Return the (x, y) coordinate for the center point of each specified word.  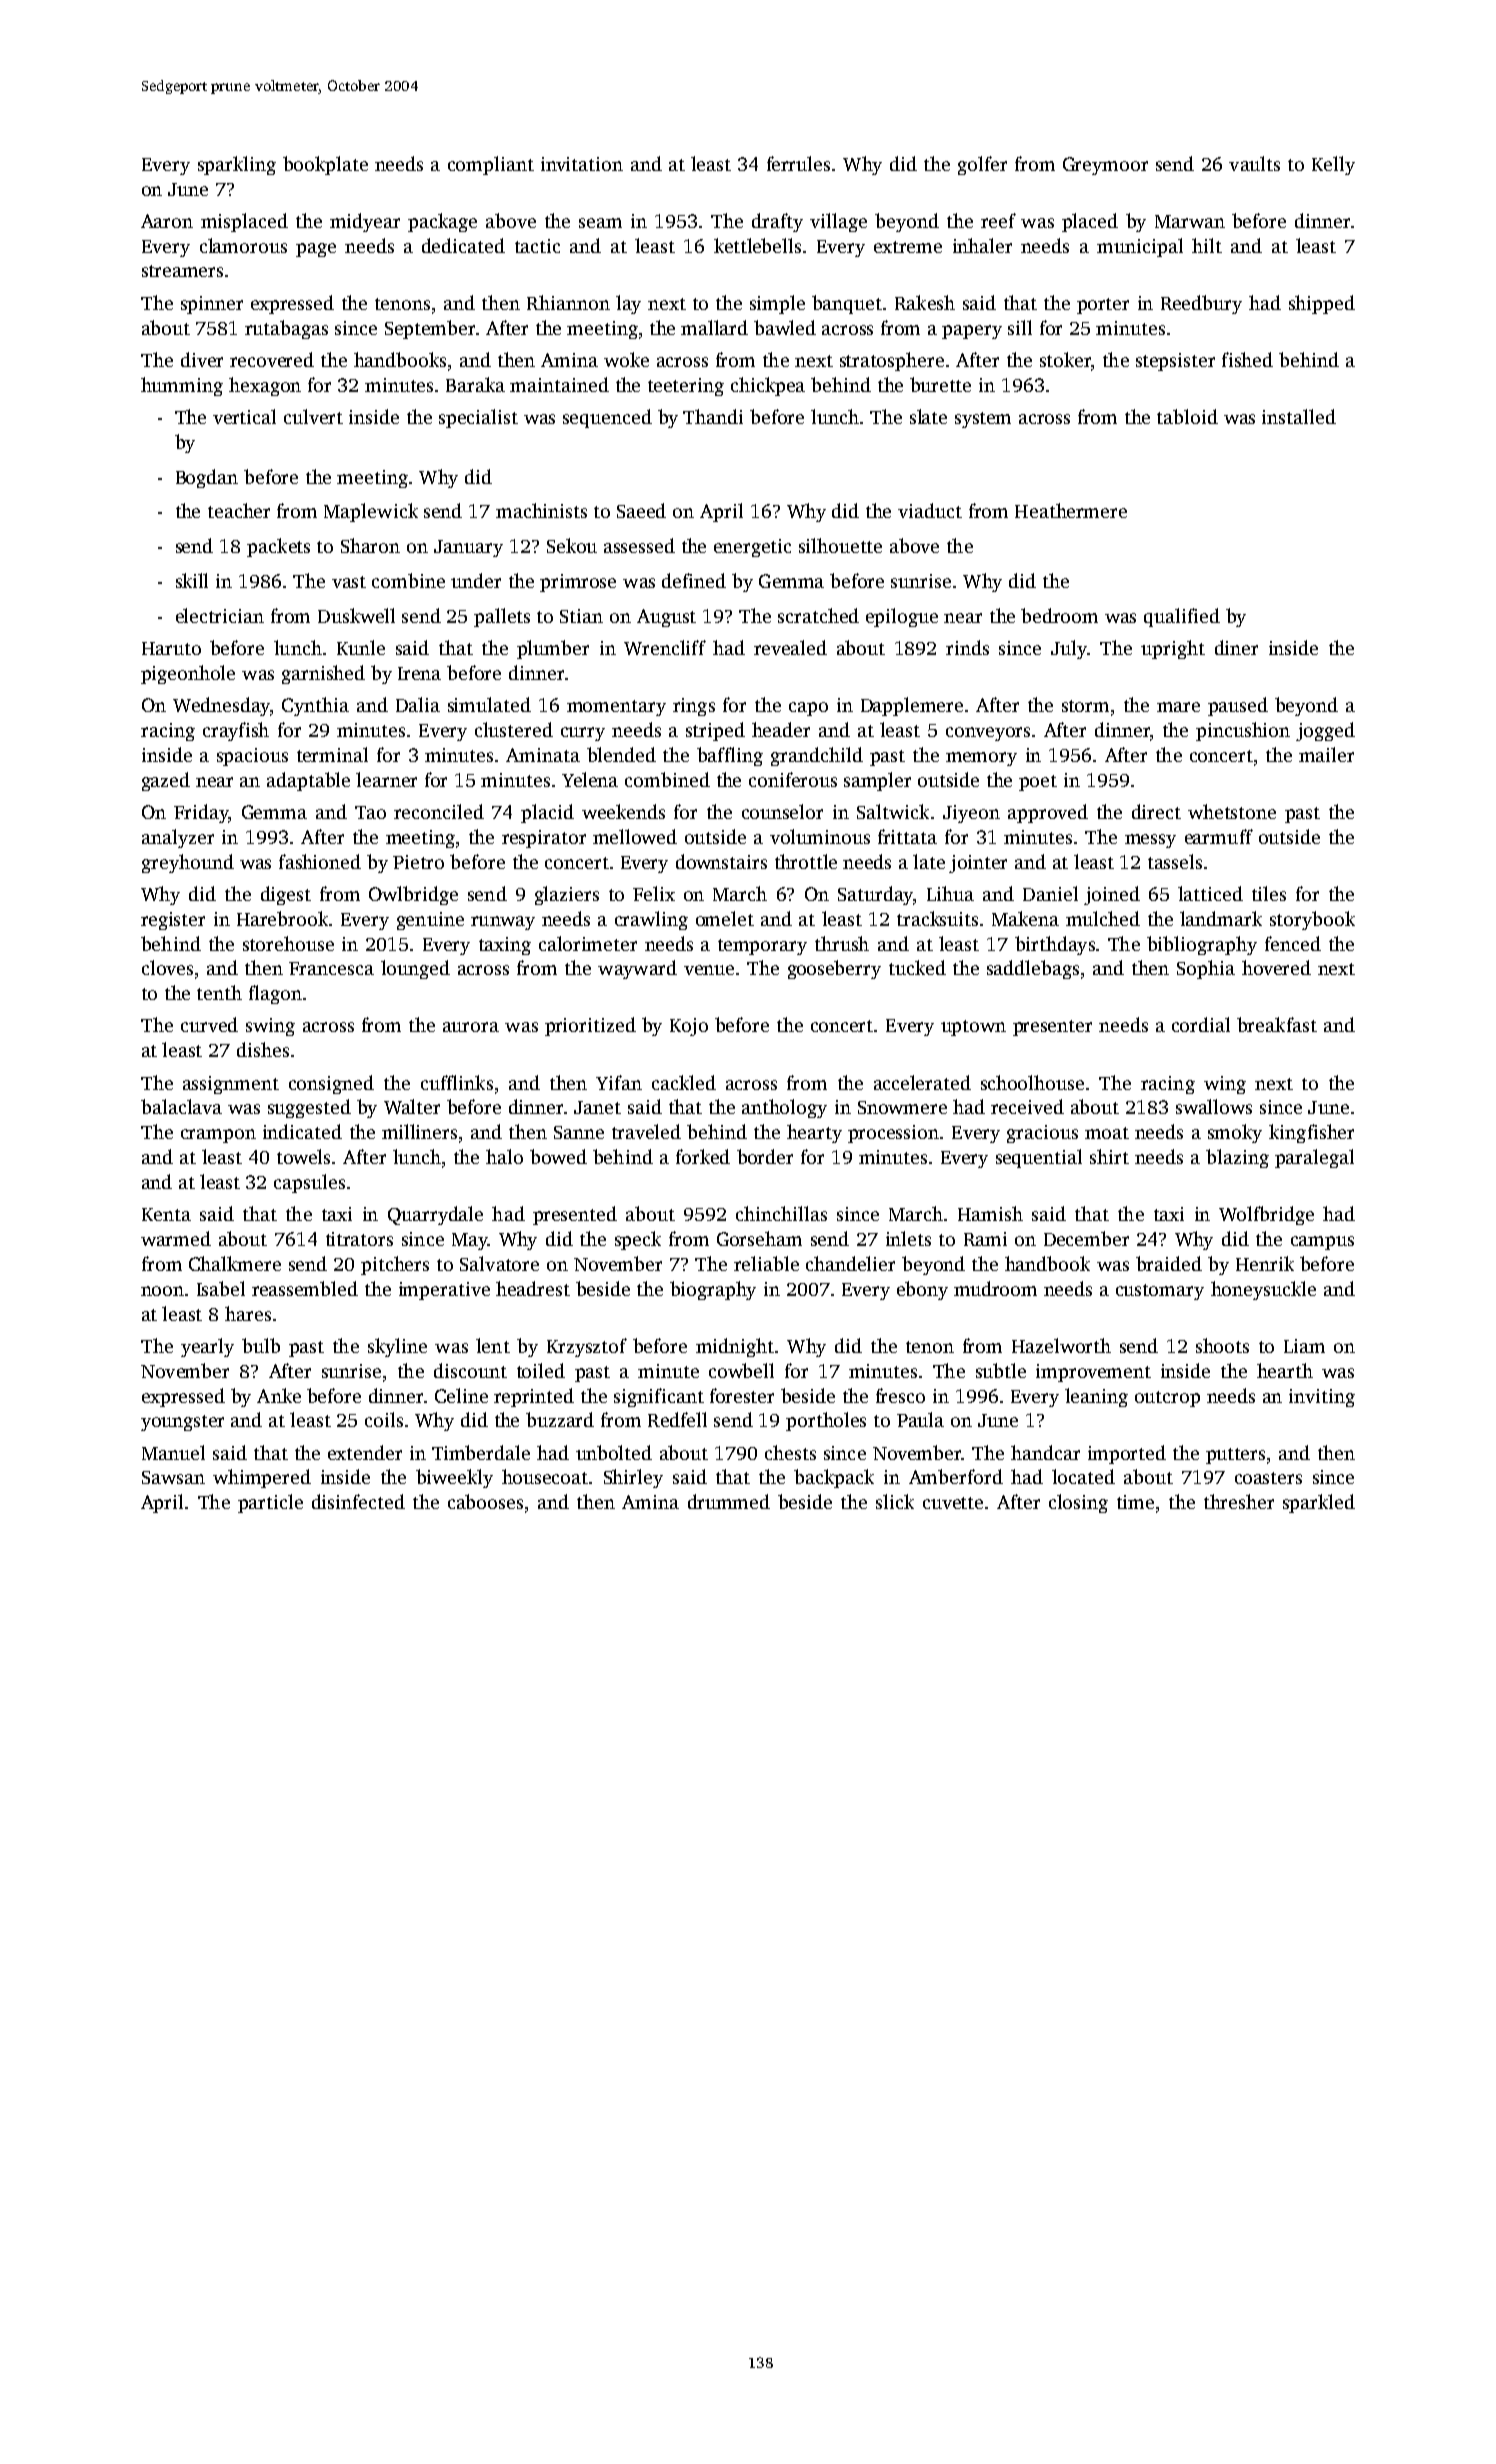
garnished (323, 674)
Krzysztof (587, 1347)
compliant (491, 165)
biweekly (454, 1478)
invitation (582, 164)
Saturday (875, 895)
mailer (1326, 754)
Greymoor (1105, 166)
